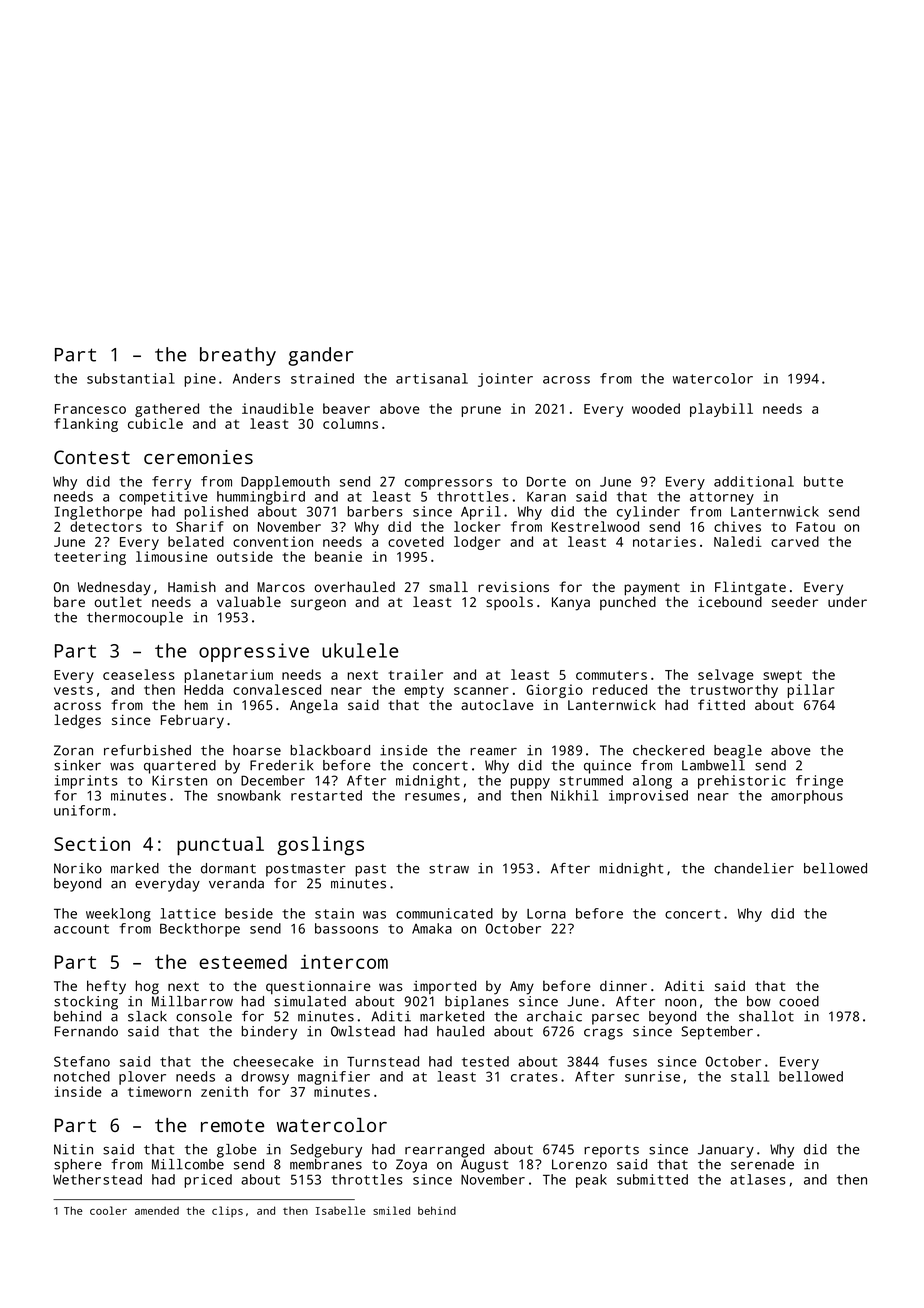 This screenshot has width=924, height=1308. Describe the element at coordinates (196, 704) in the screenshot. I see `hem` at that location.
